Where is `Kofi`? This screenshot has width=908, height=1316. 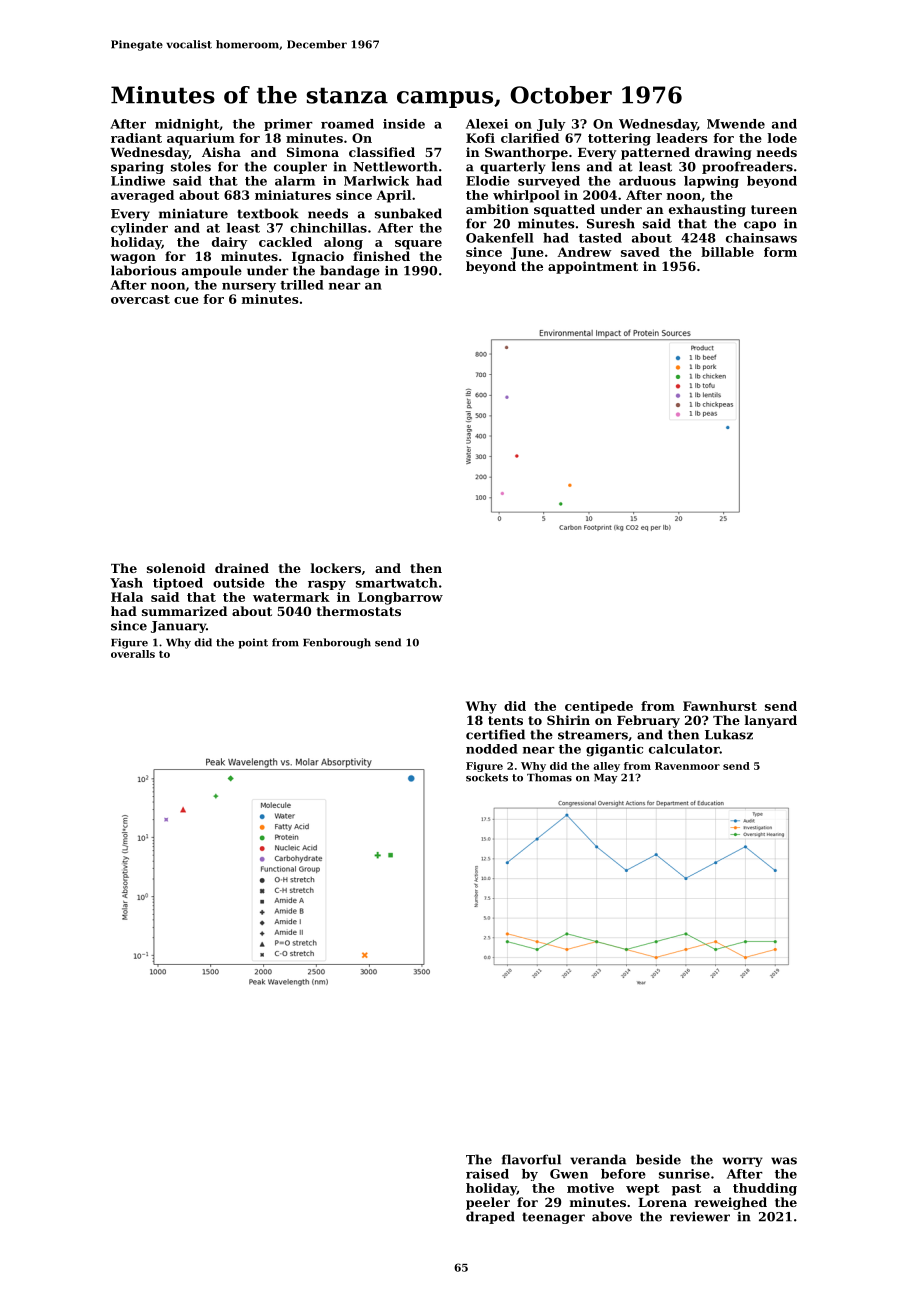 Kofi is located at coordinates (480, 138).
